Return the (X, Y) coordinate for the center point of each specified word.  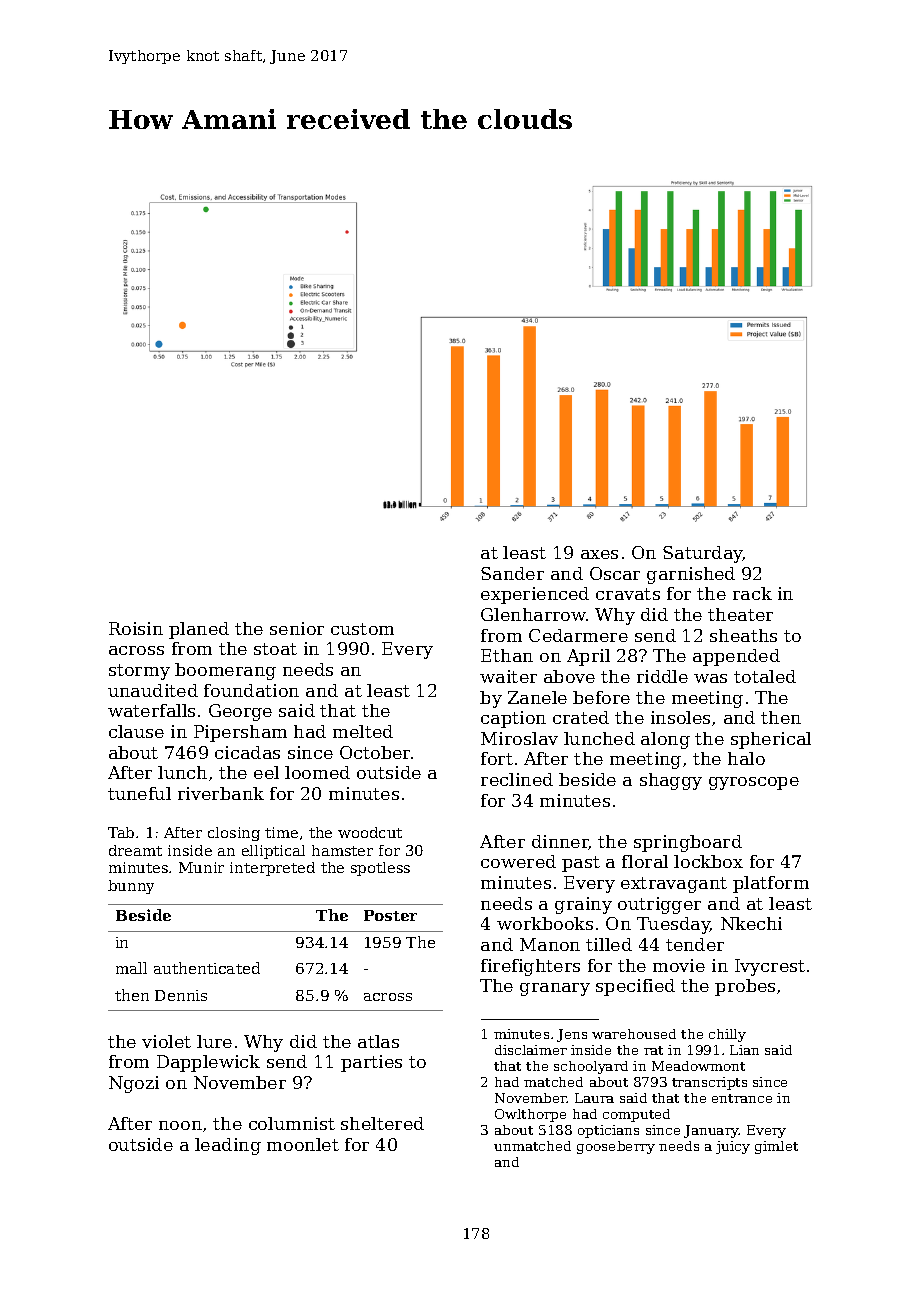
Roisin (136, 628)
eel (266, 772)
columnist (292, 1123)
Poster (390, 915)
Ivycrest (770, 967)
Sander (512, 573)
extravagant (674, 885)
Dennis (181, 995)
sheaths (743, 635)
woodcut (370, 832)
